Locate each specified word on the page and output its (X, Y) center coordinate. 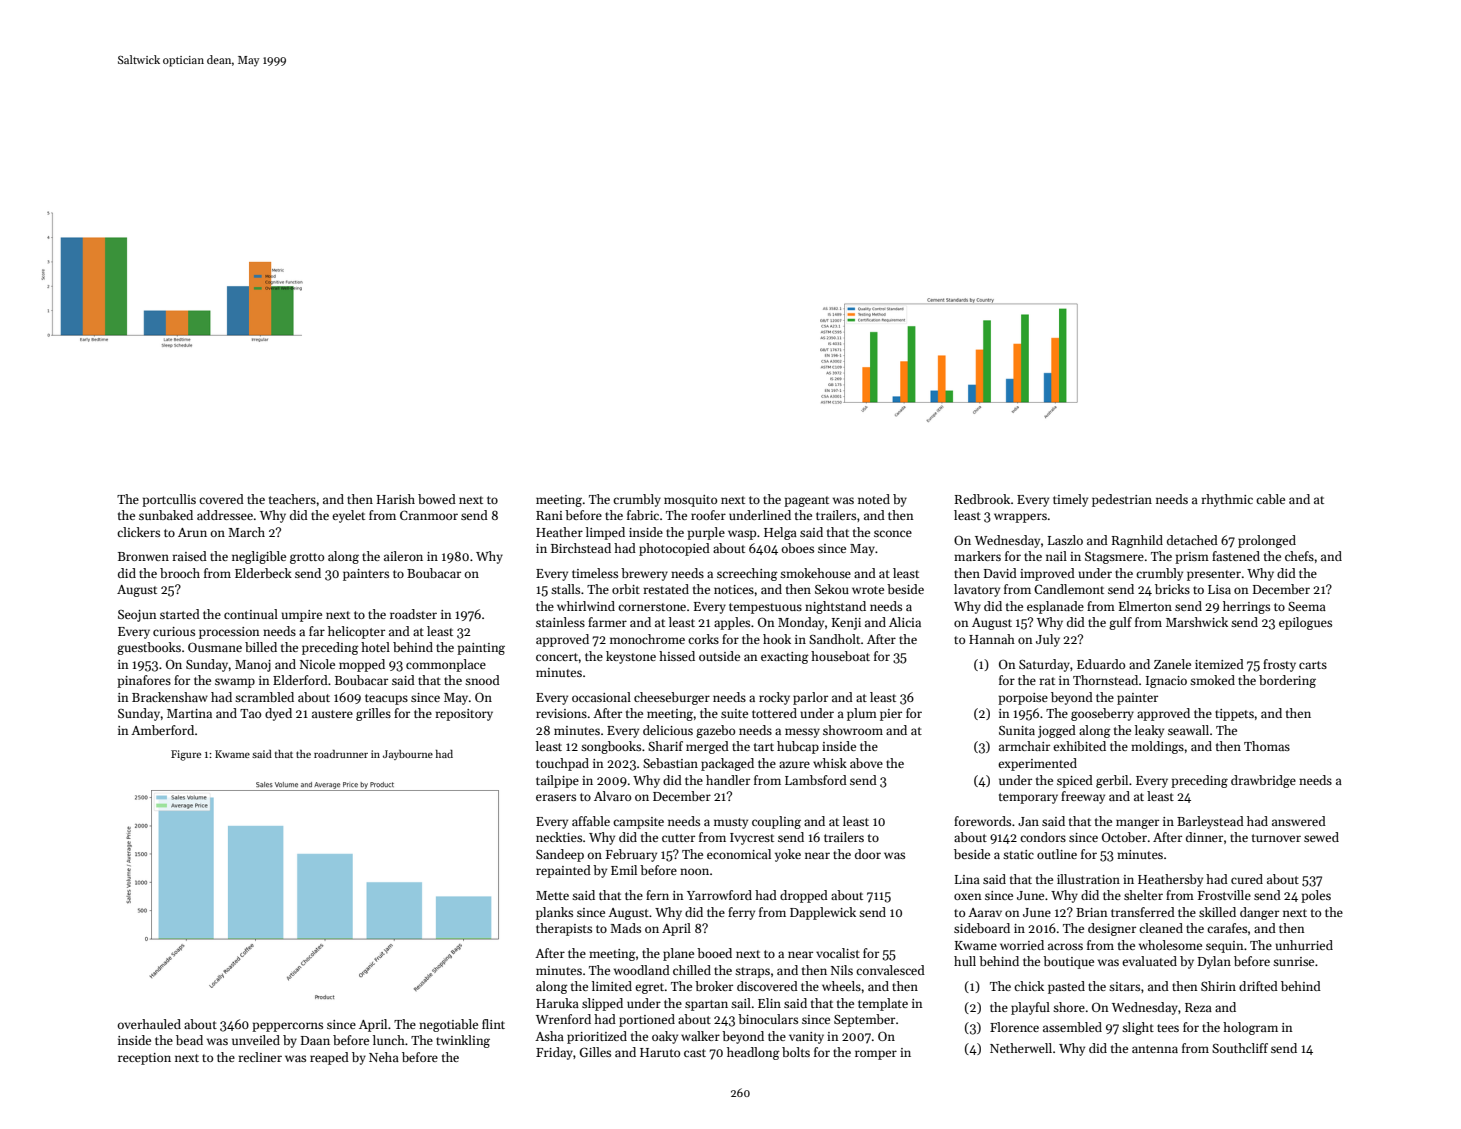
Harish (396, 499)
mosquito (690, 501)
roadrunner (341, 754)
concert (557, 657)
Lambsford (816, 780)
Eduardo (1101, 664)
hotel (375, 647)
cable (1270, 499)
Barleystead (1210, 822)
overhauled (149, 1024)
